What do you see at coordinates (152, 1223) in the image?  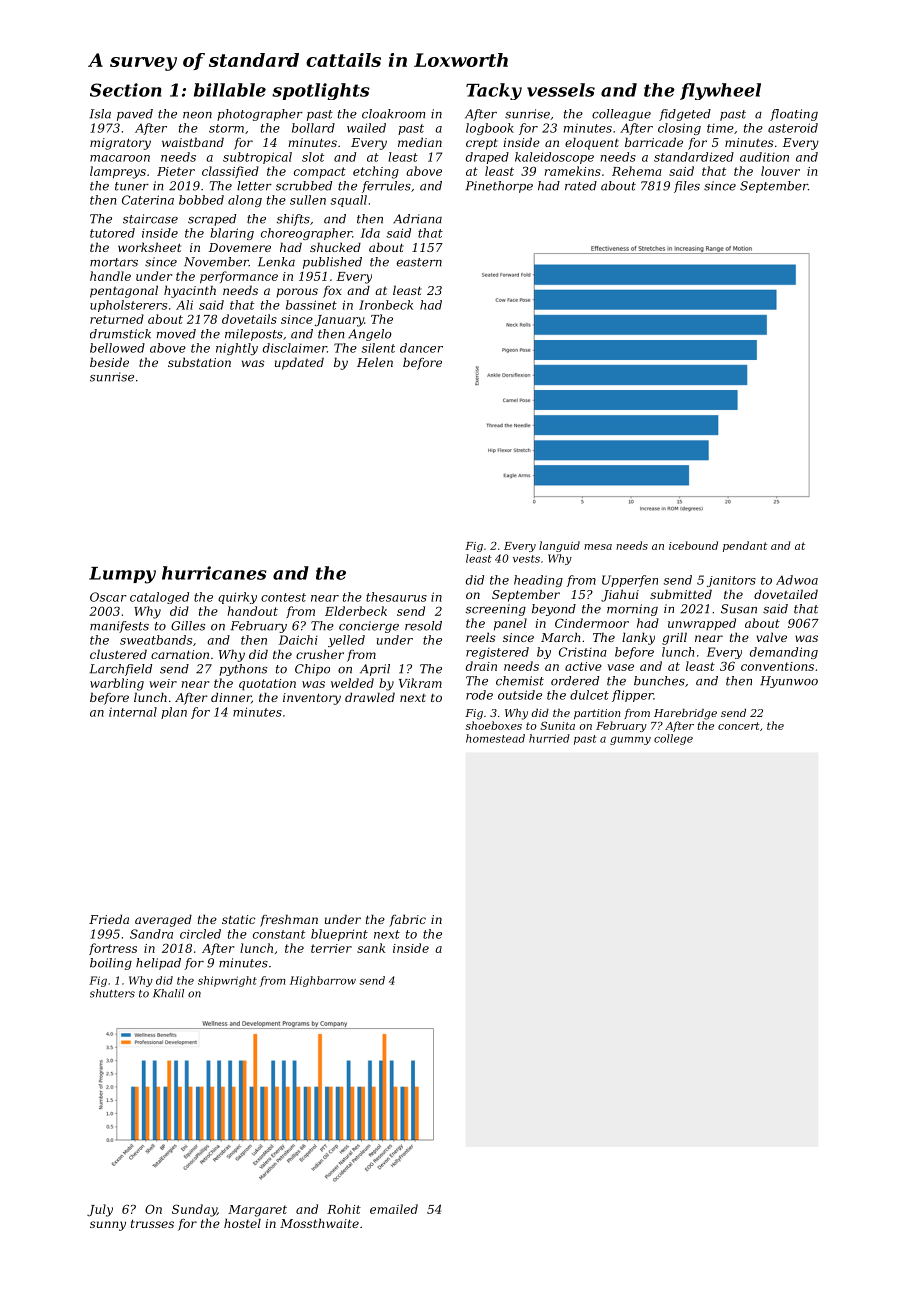 I see `trusses` at bounding box center [152, 1223].
